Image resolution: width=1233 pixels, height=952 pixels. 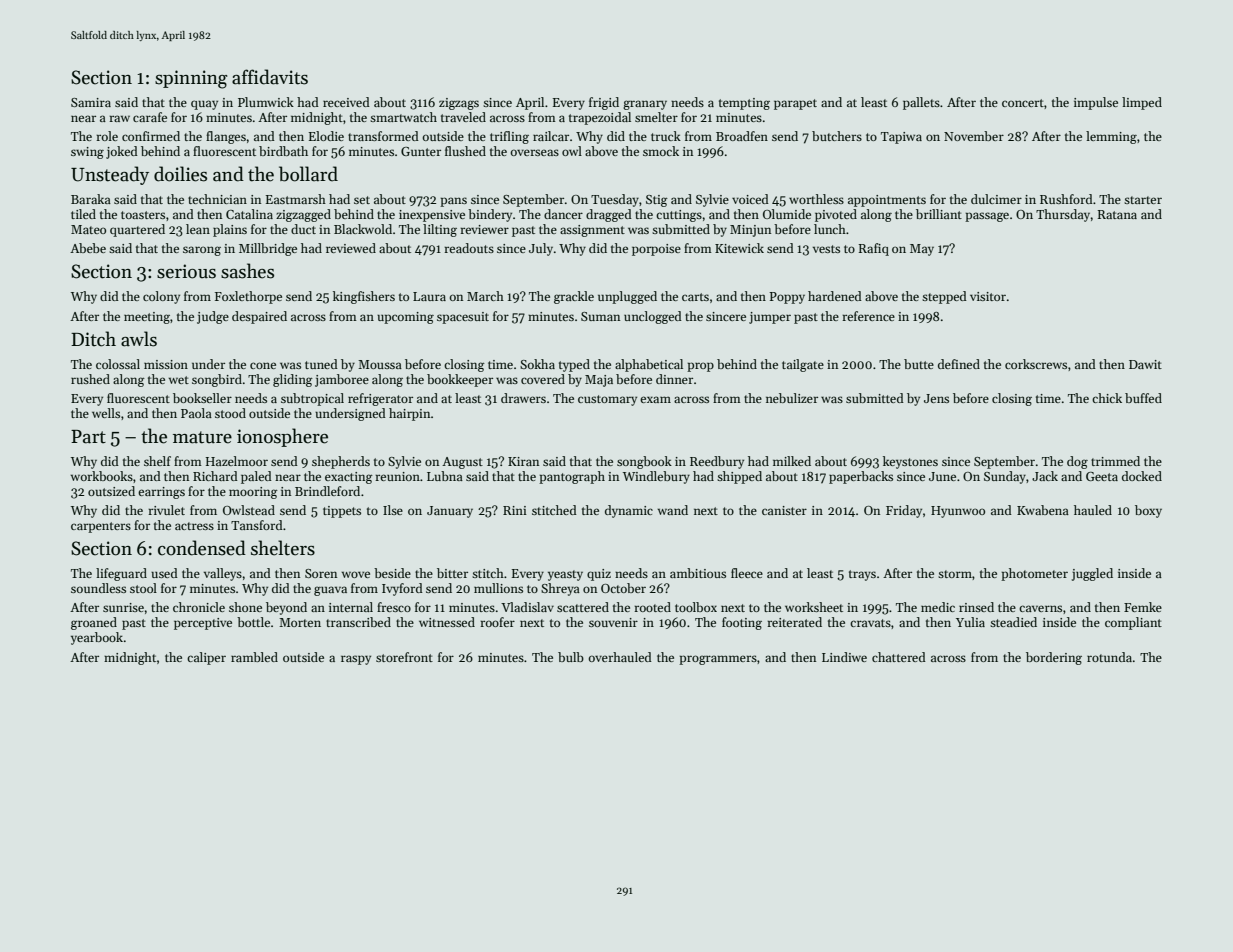 What do you see at coordinates (739, 248) in the screenshot?
I see `Kitewick` at bounding box center [739, 248].
